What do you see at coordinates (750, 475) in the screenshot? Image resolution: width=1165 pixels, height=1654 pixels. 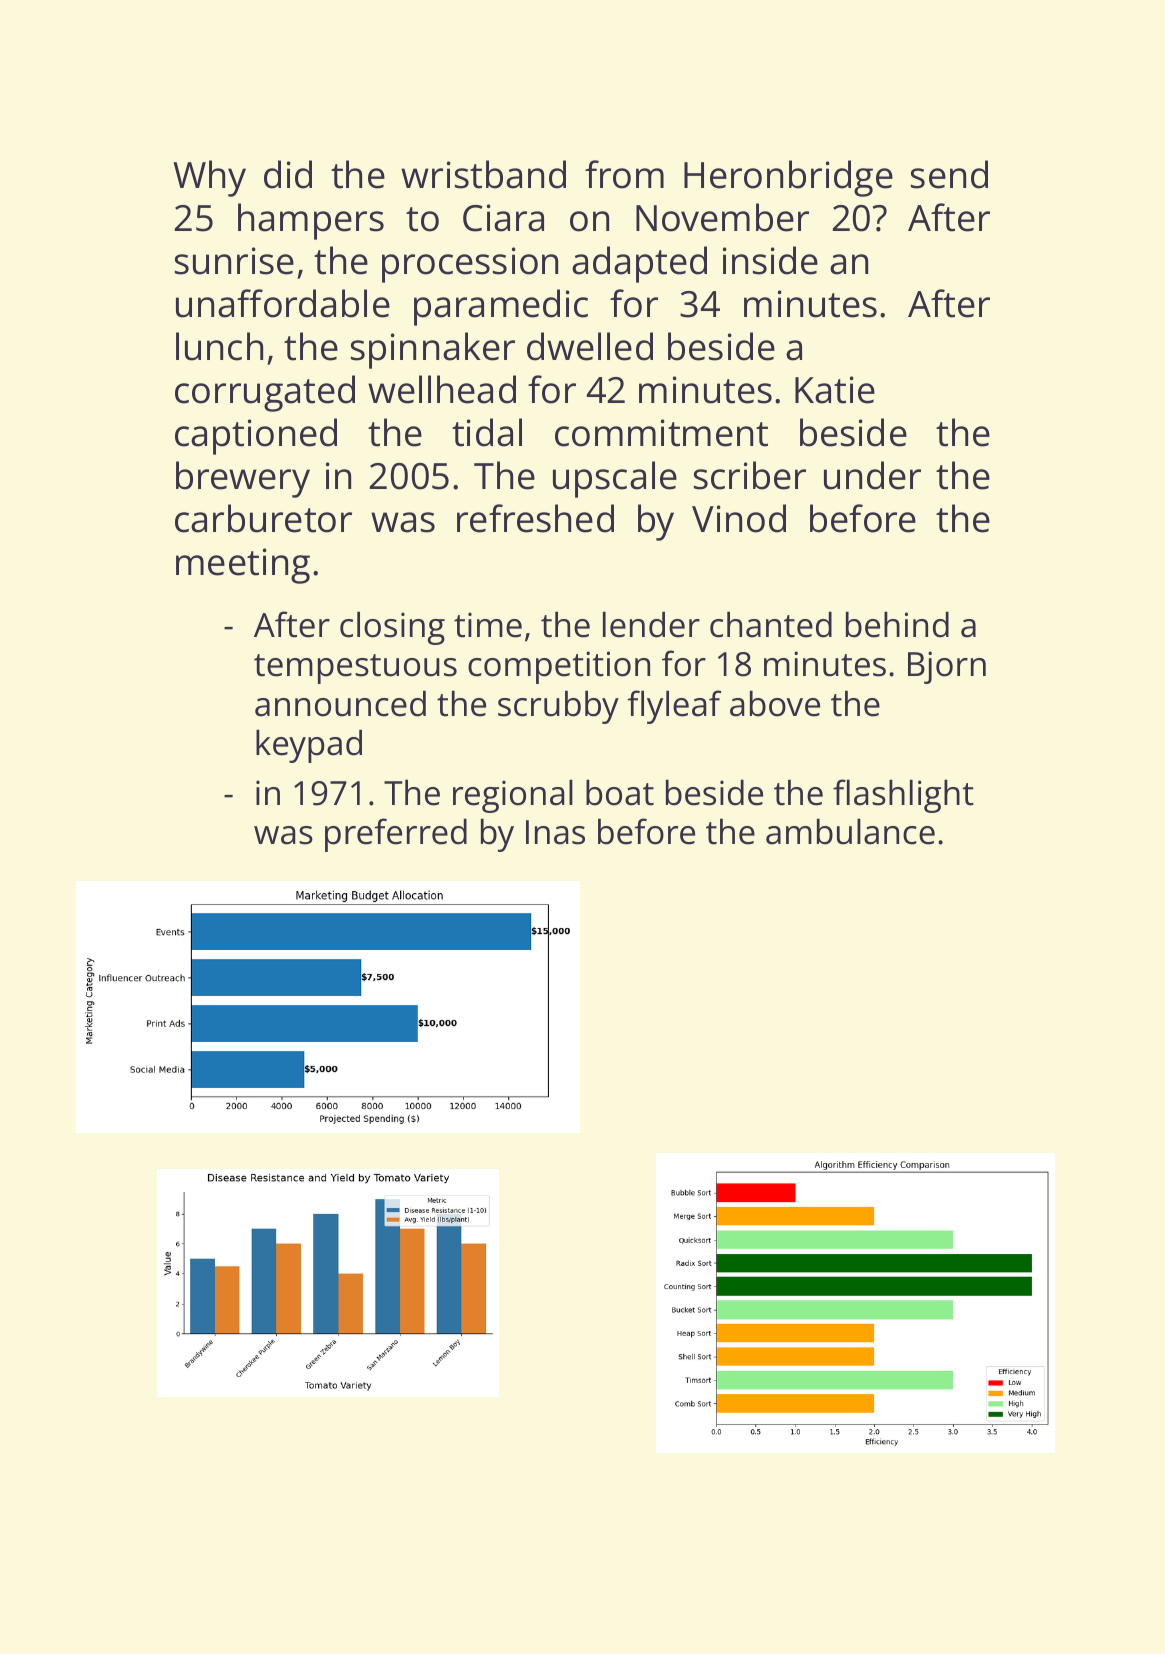 I see `scriber` at bounding box center [750, 475].
